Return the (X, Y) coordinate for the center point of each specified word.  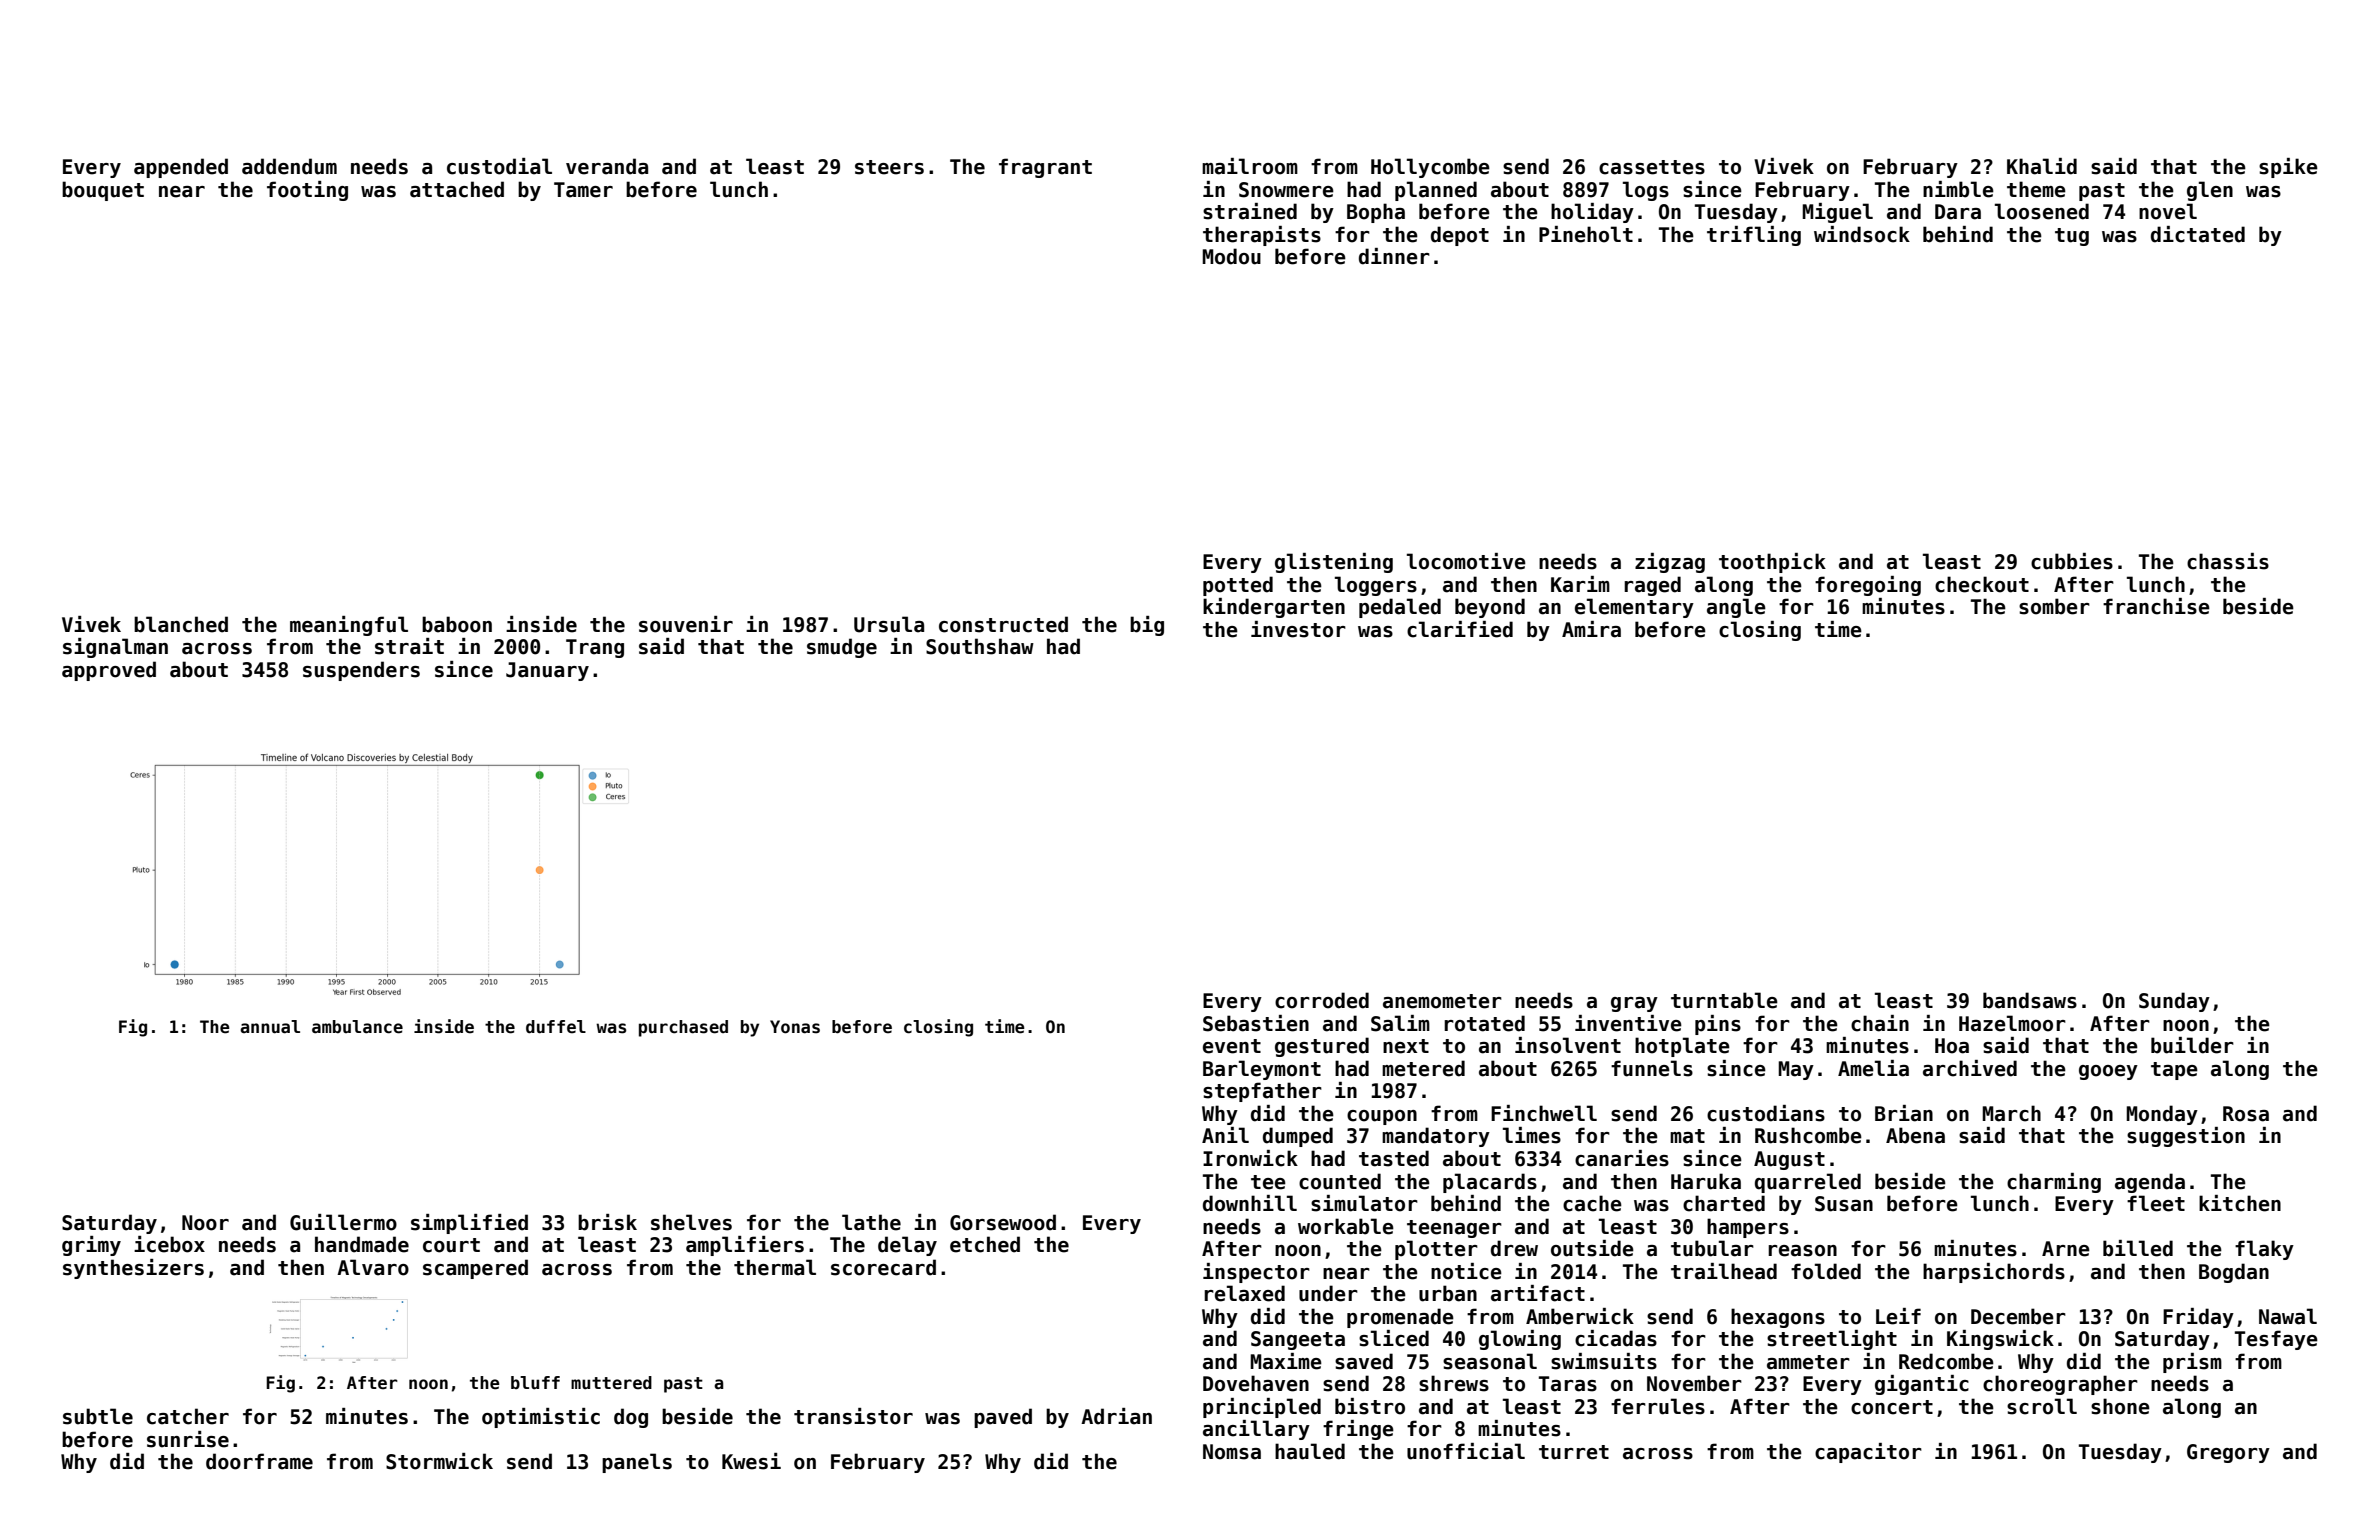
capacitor (1868, 1453)
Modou (1231, 256)
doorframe (259, 1461)
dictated (2198, 234)
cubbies (2072, 561)
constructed (1003, 624)
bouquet (103, 191)
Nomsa (1232, 1452)
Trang (595, 648)
